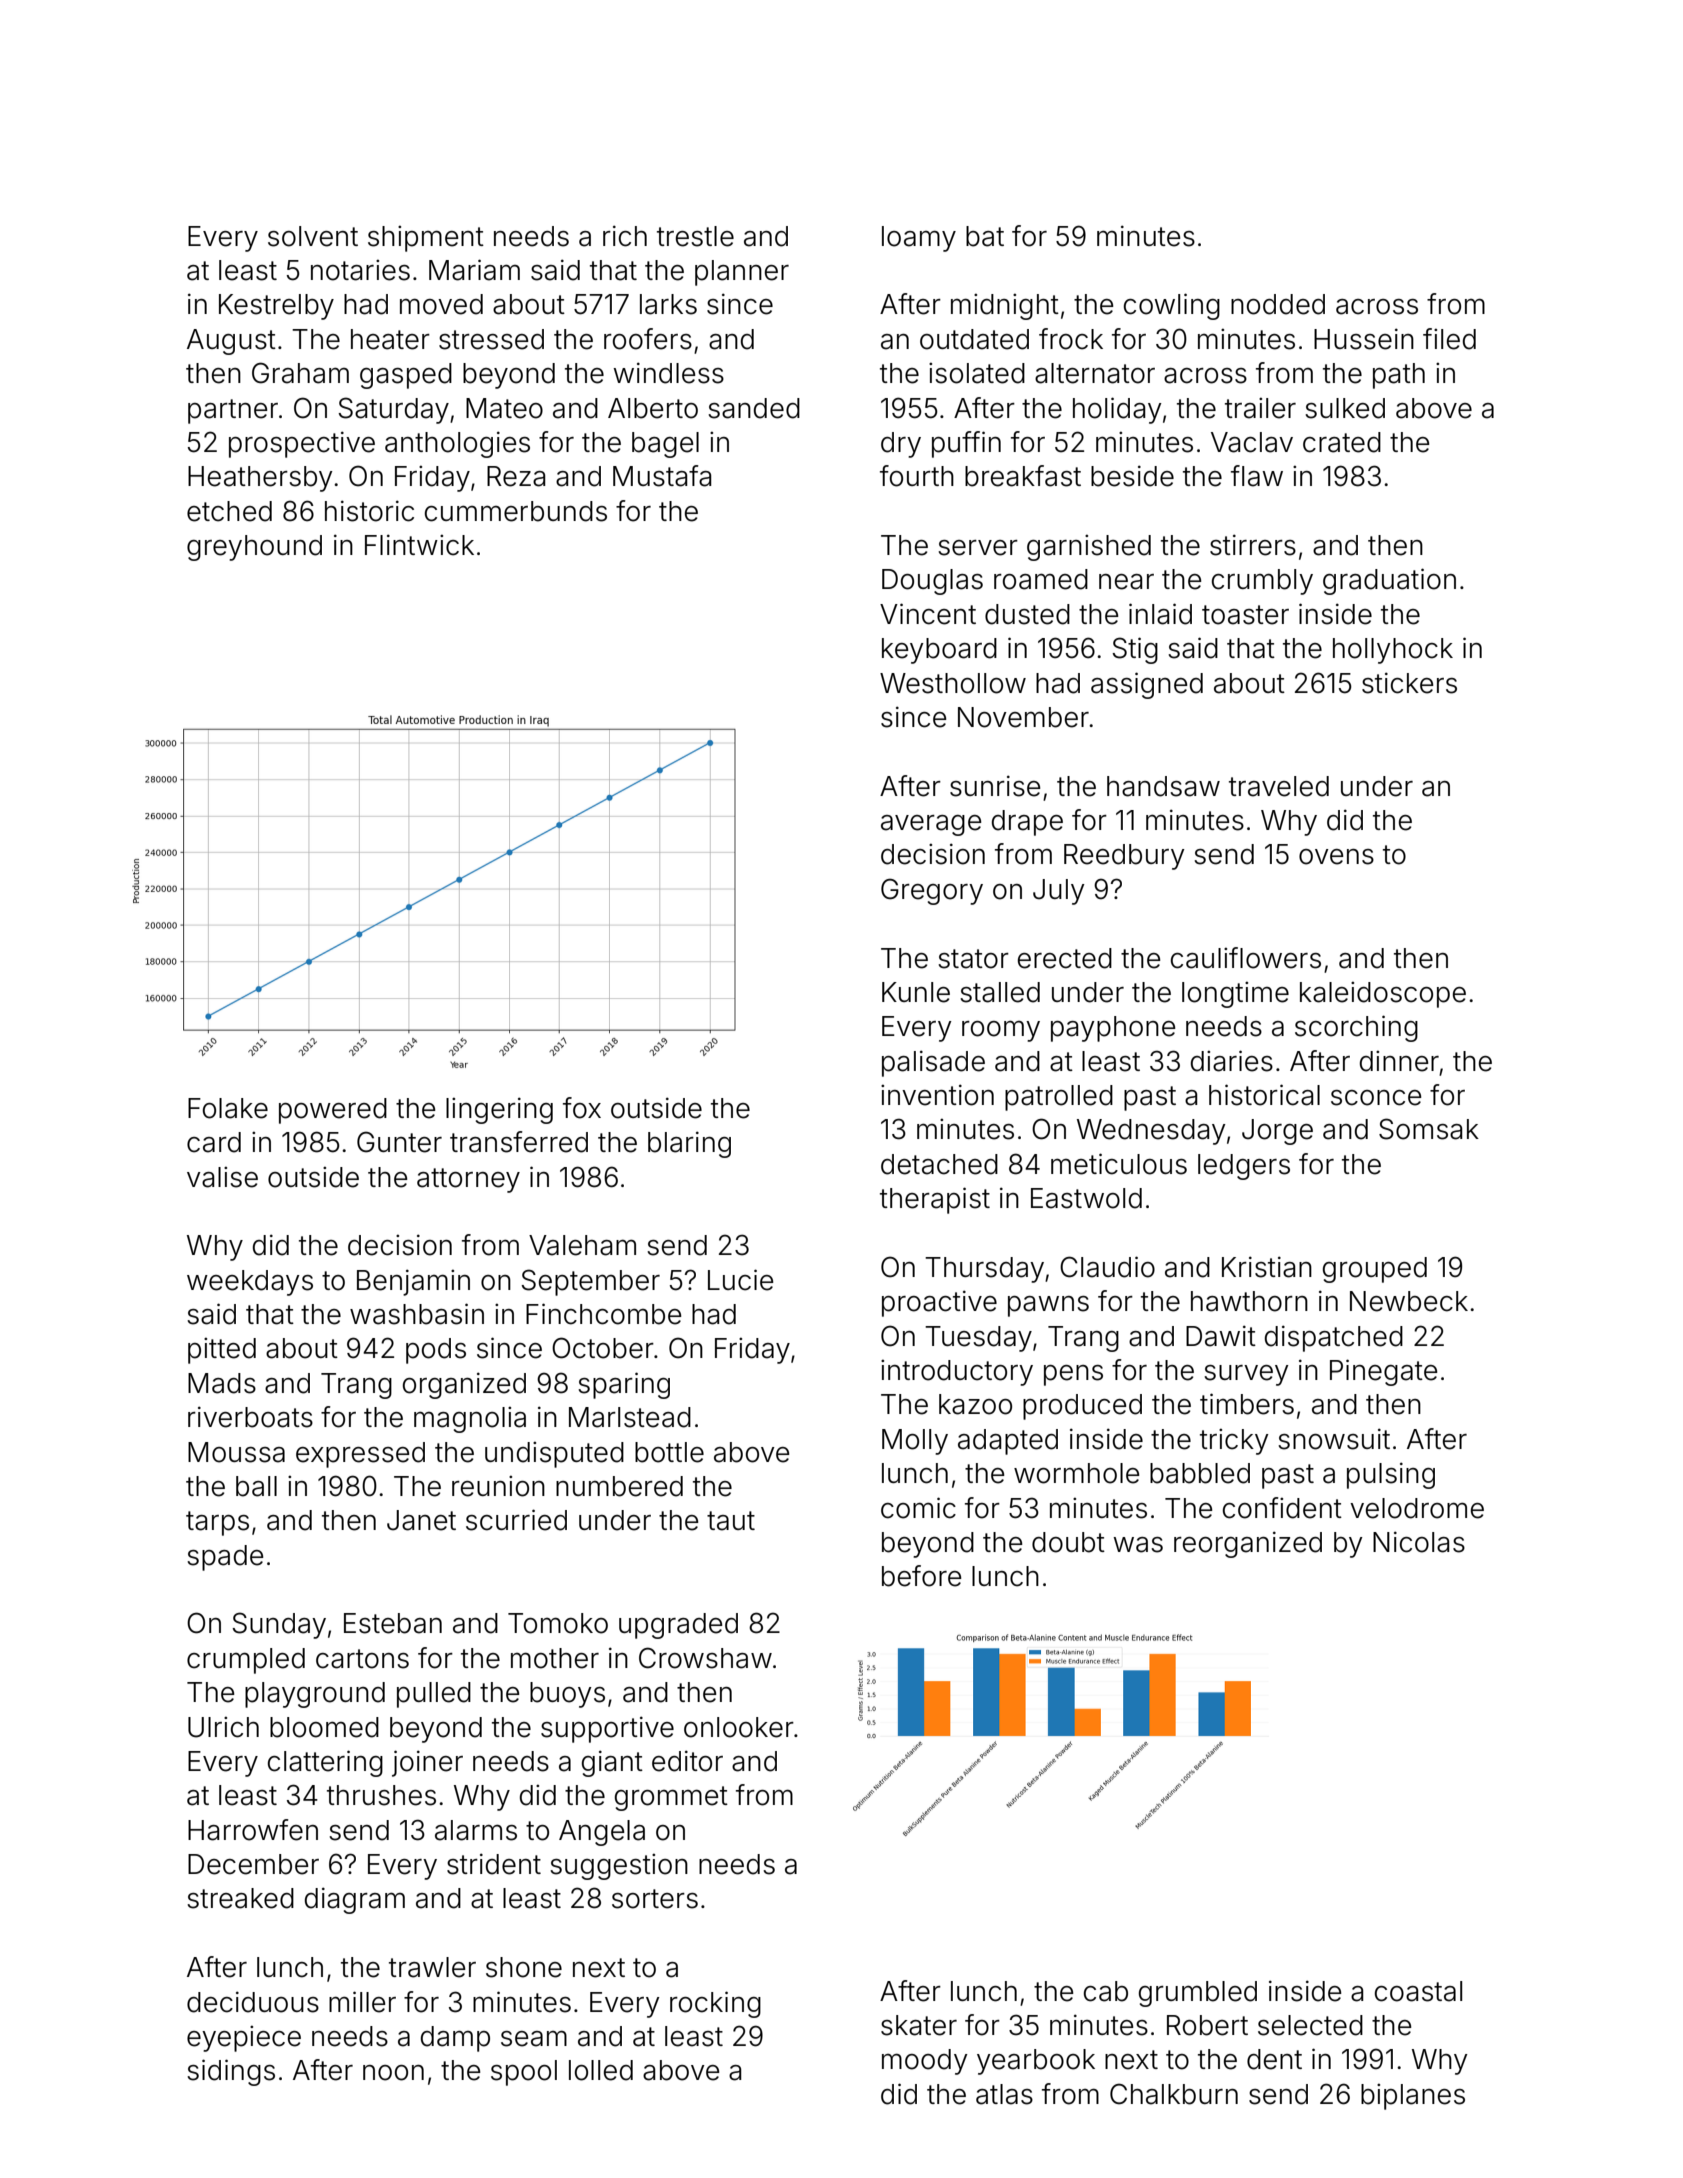  Describe the element at coordinates (254, 548) in the screenshot. I see `greyhound` at that location.
